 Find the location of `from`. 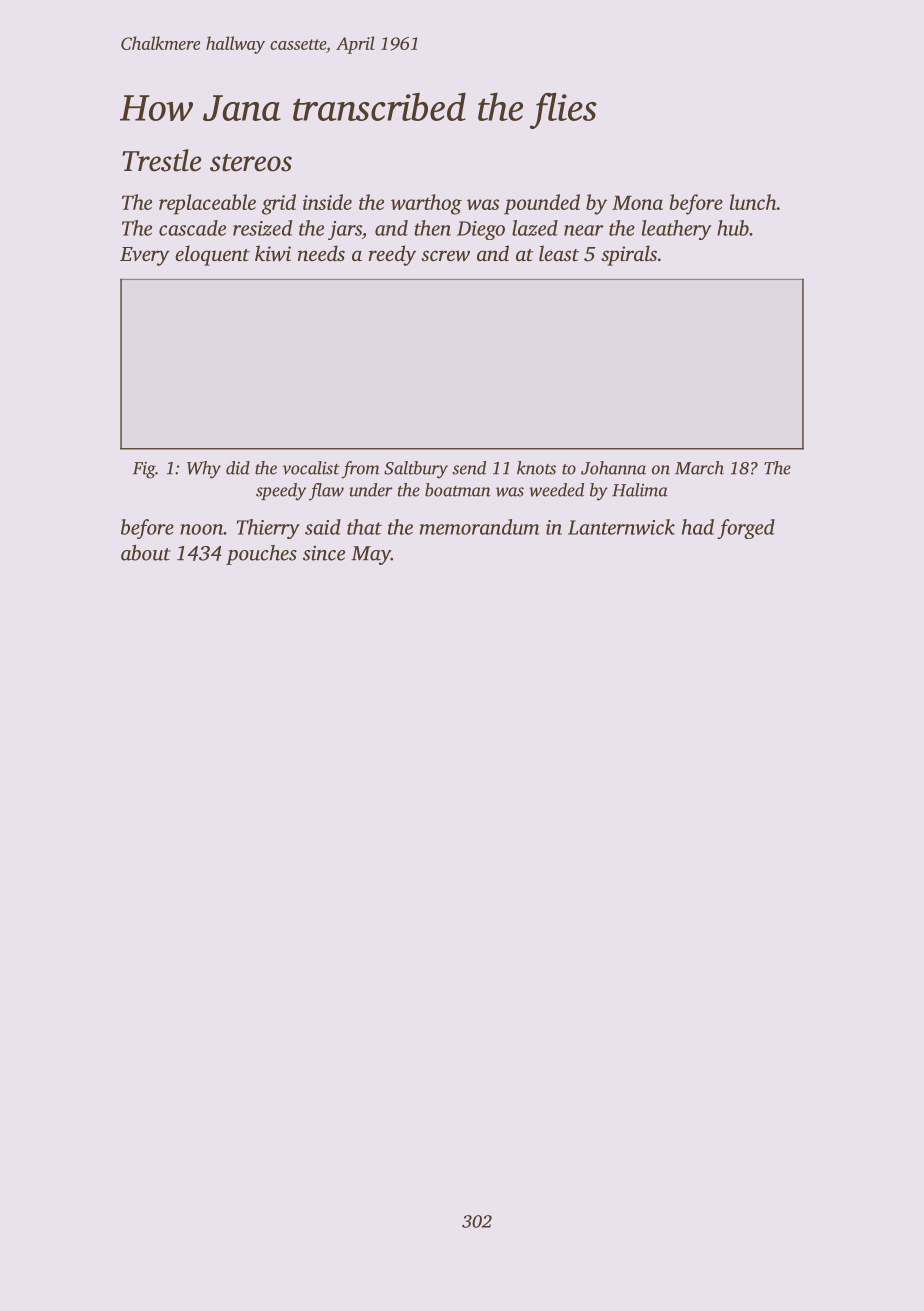

from is located at coordinates (360, 470).
